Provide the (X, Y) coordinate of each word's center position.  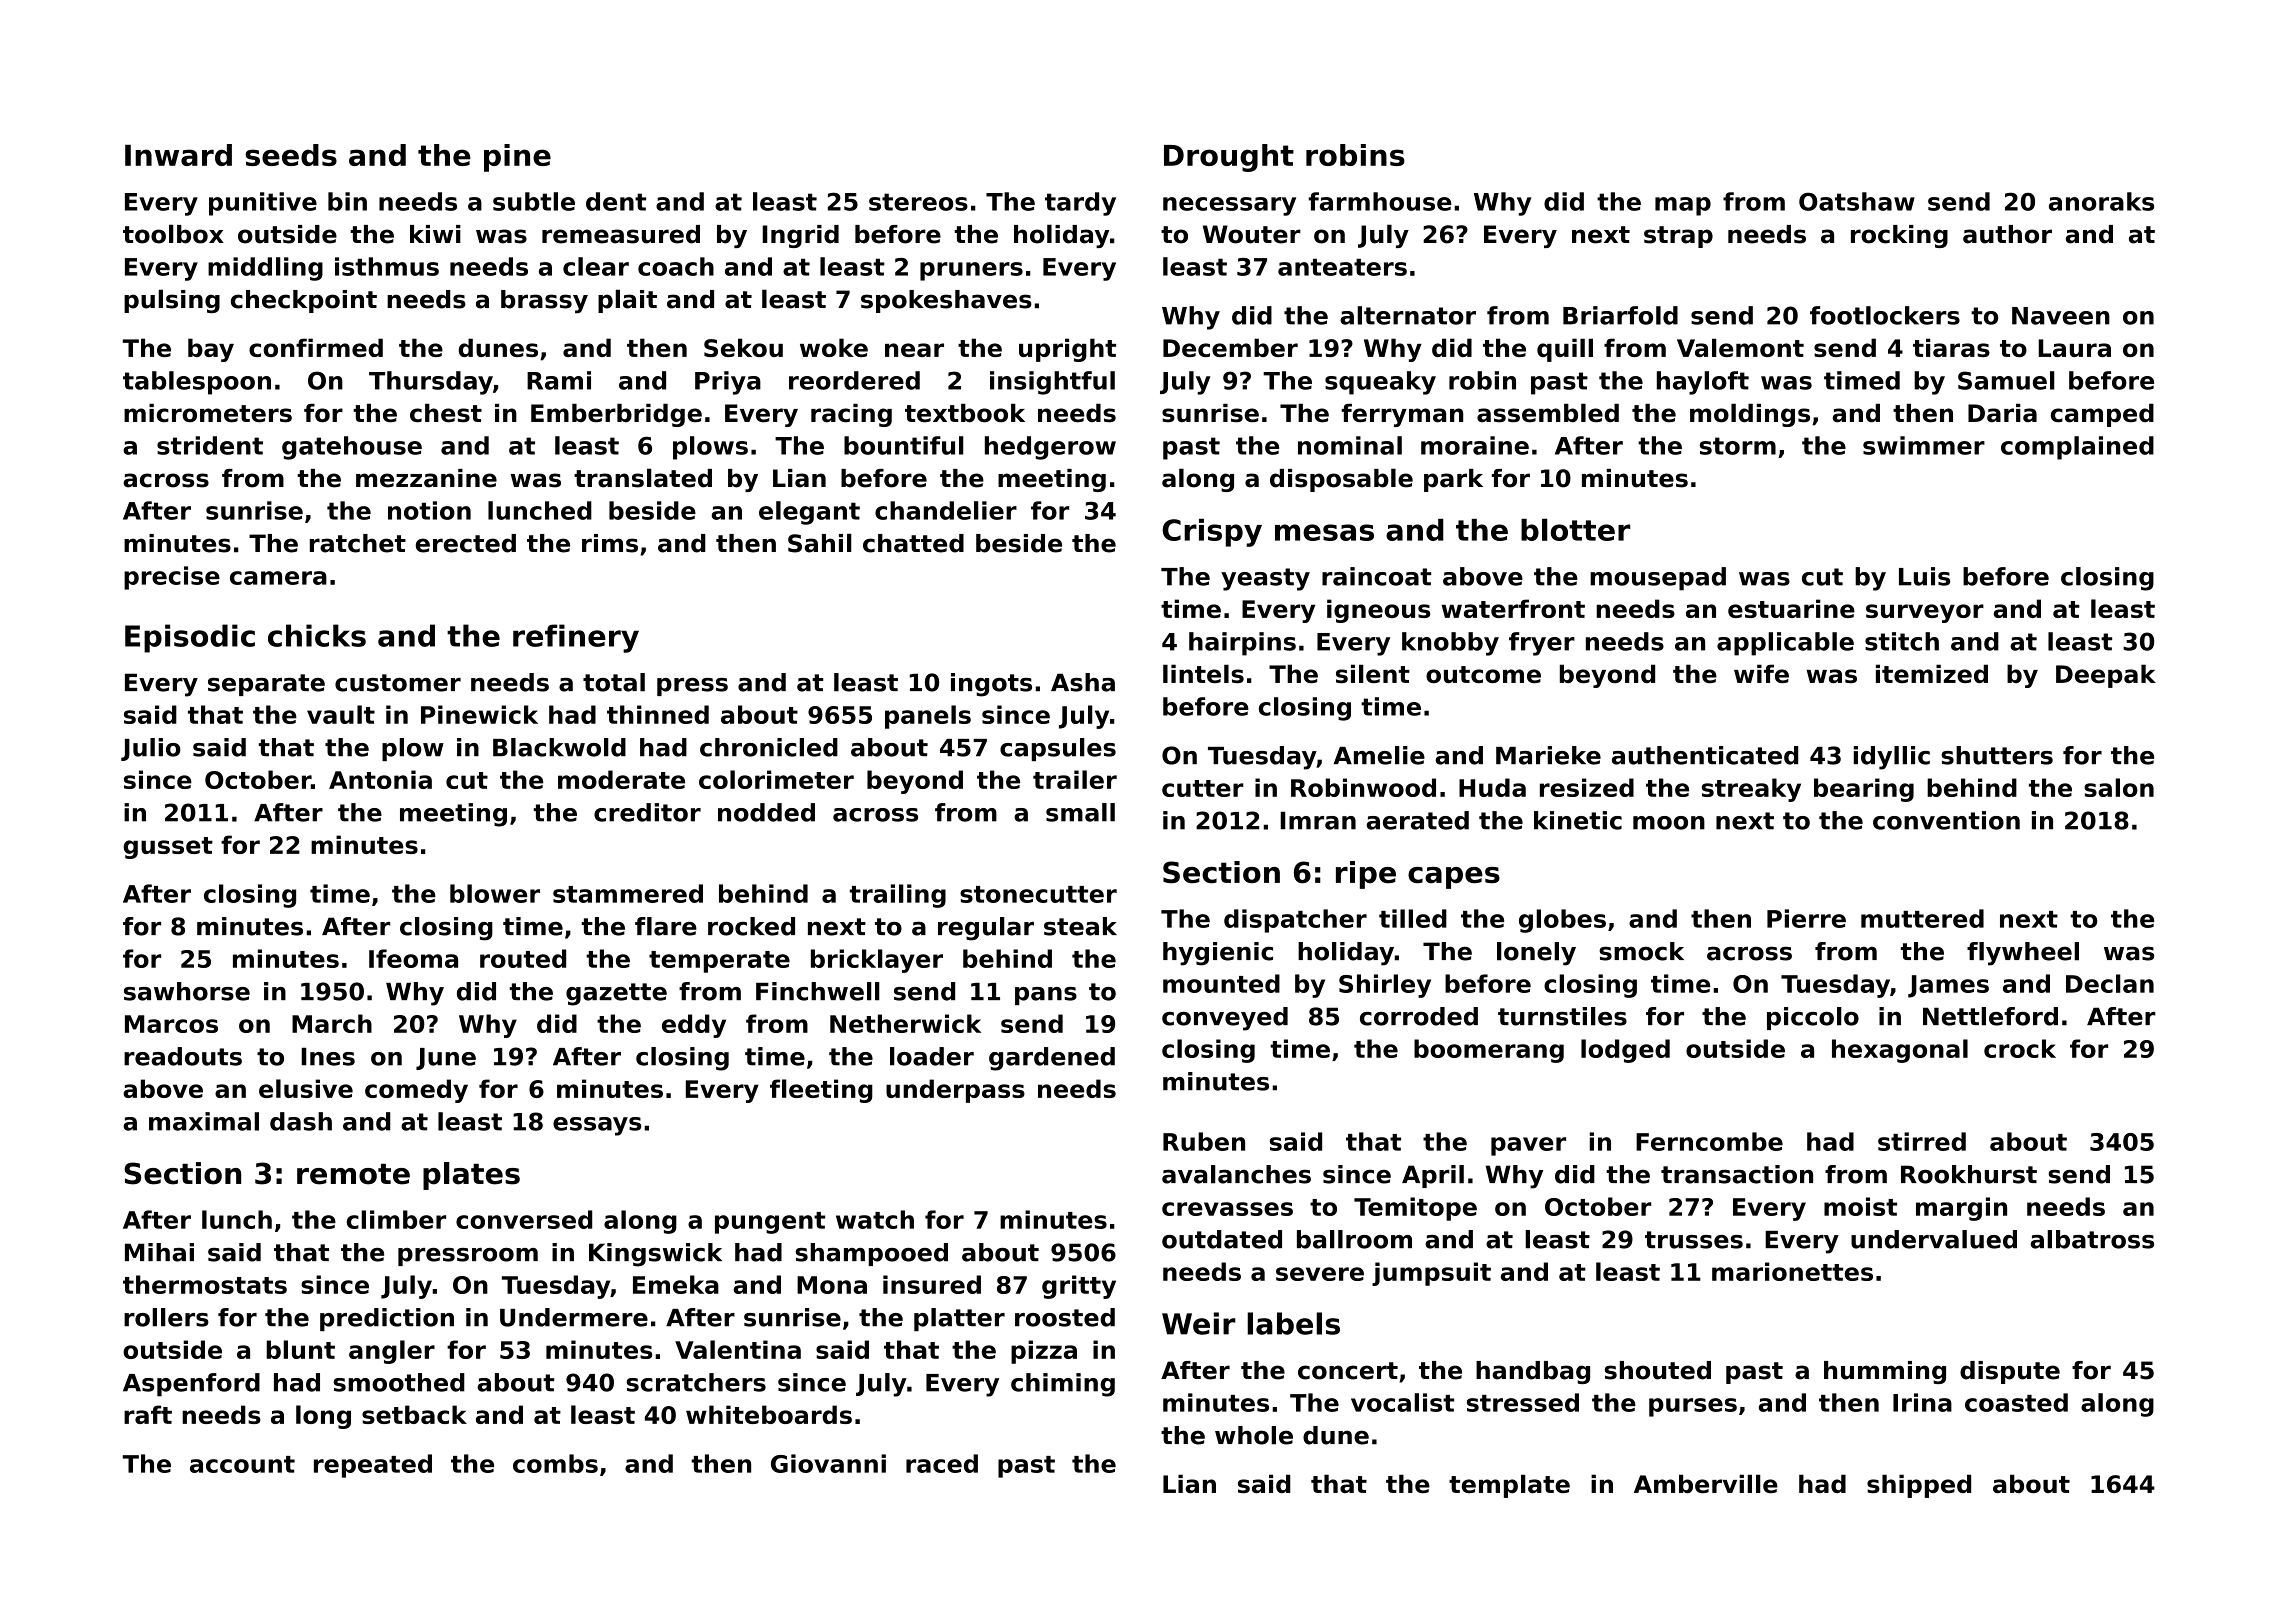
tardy (1080, 204)
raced (942, 1463)
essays (597, 1126)
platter (959, 1319)
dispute (2010, 1372)
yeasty (1265, 579)
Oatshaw (1857, 201)
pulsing (172, 301)
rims (610, 543)
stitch (1902, 641)
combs (555, 1463)
